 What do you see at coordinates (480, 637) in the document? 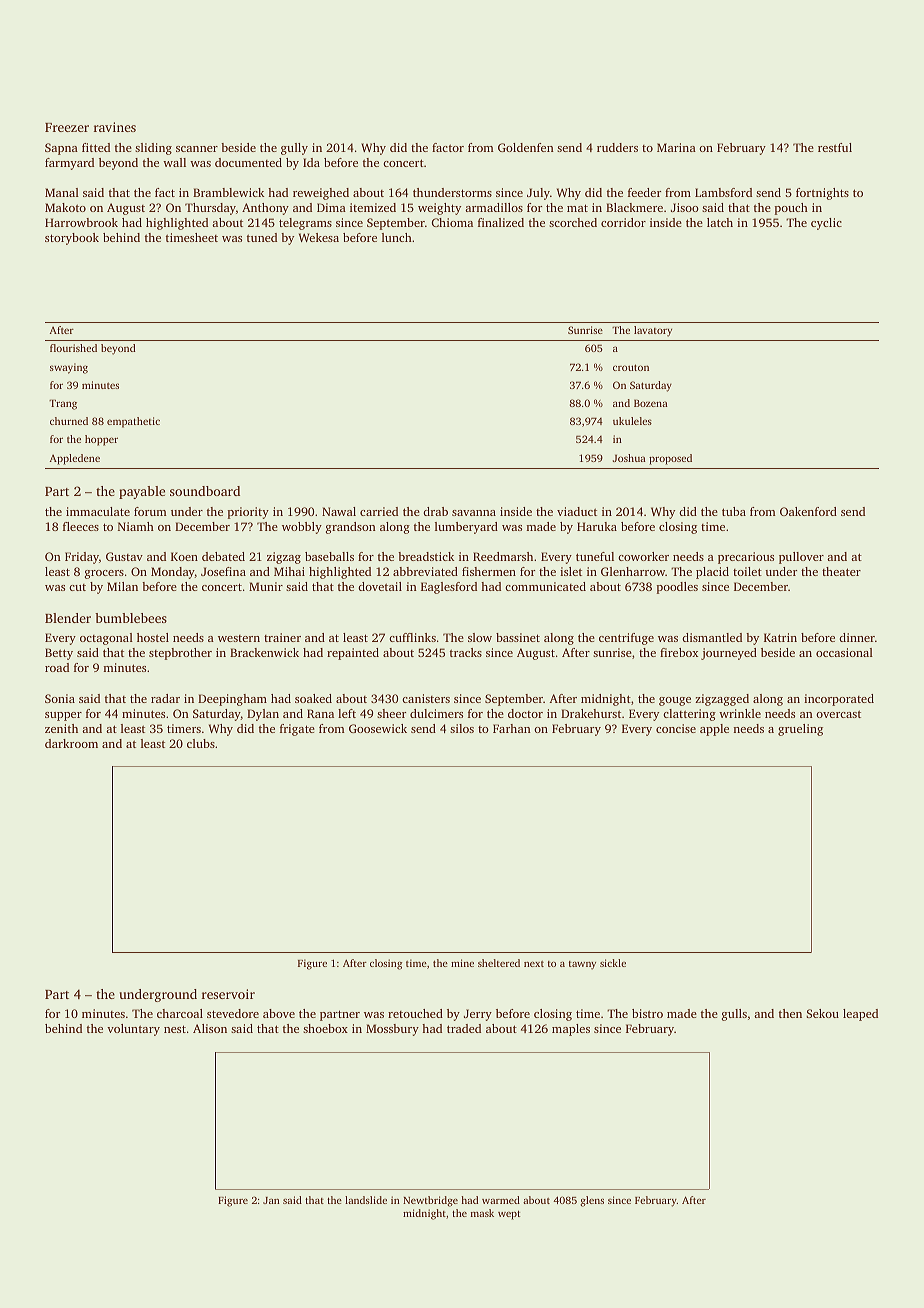
I see `slow` at bounding box center [480, 637].
